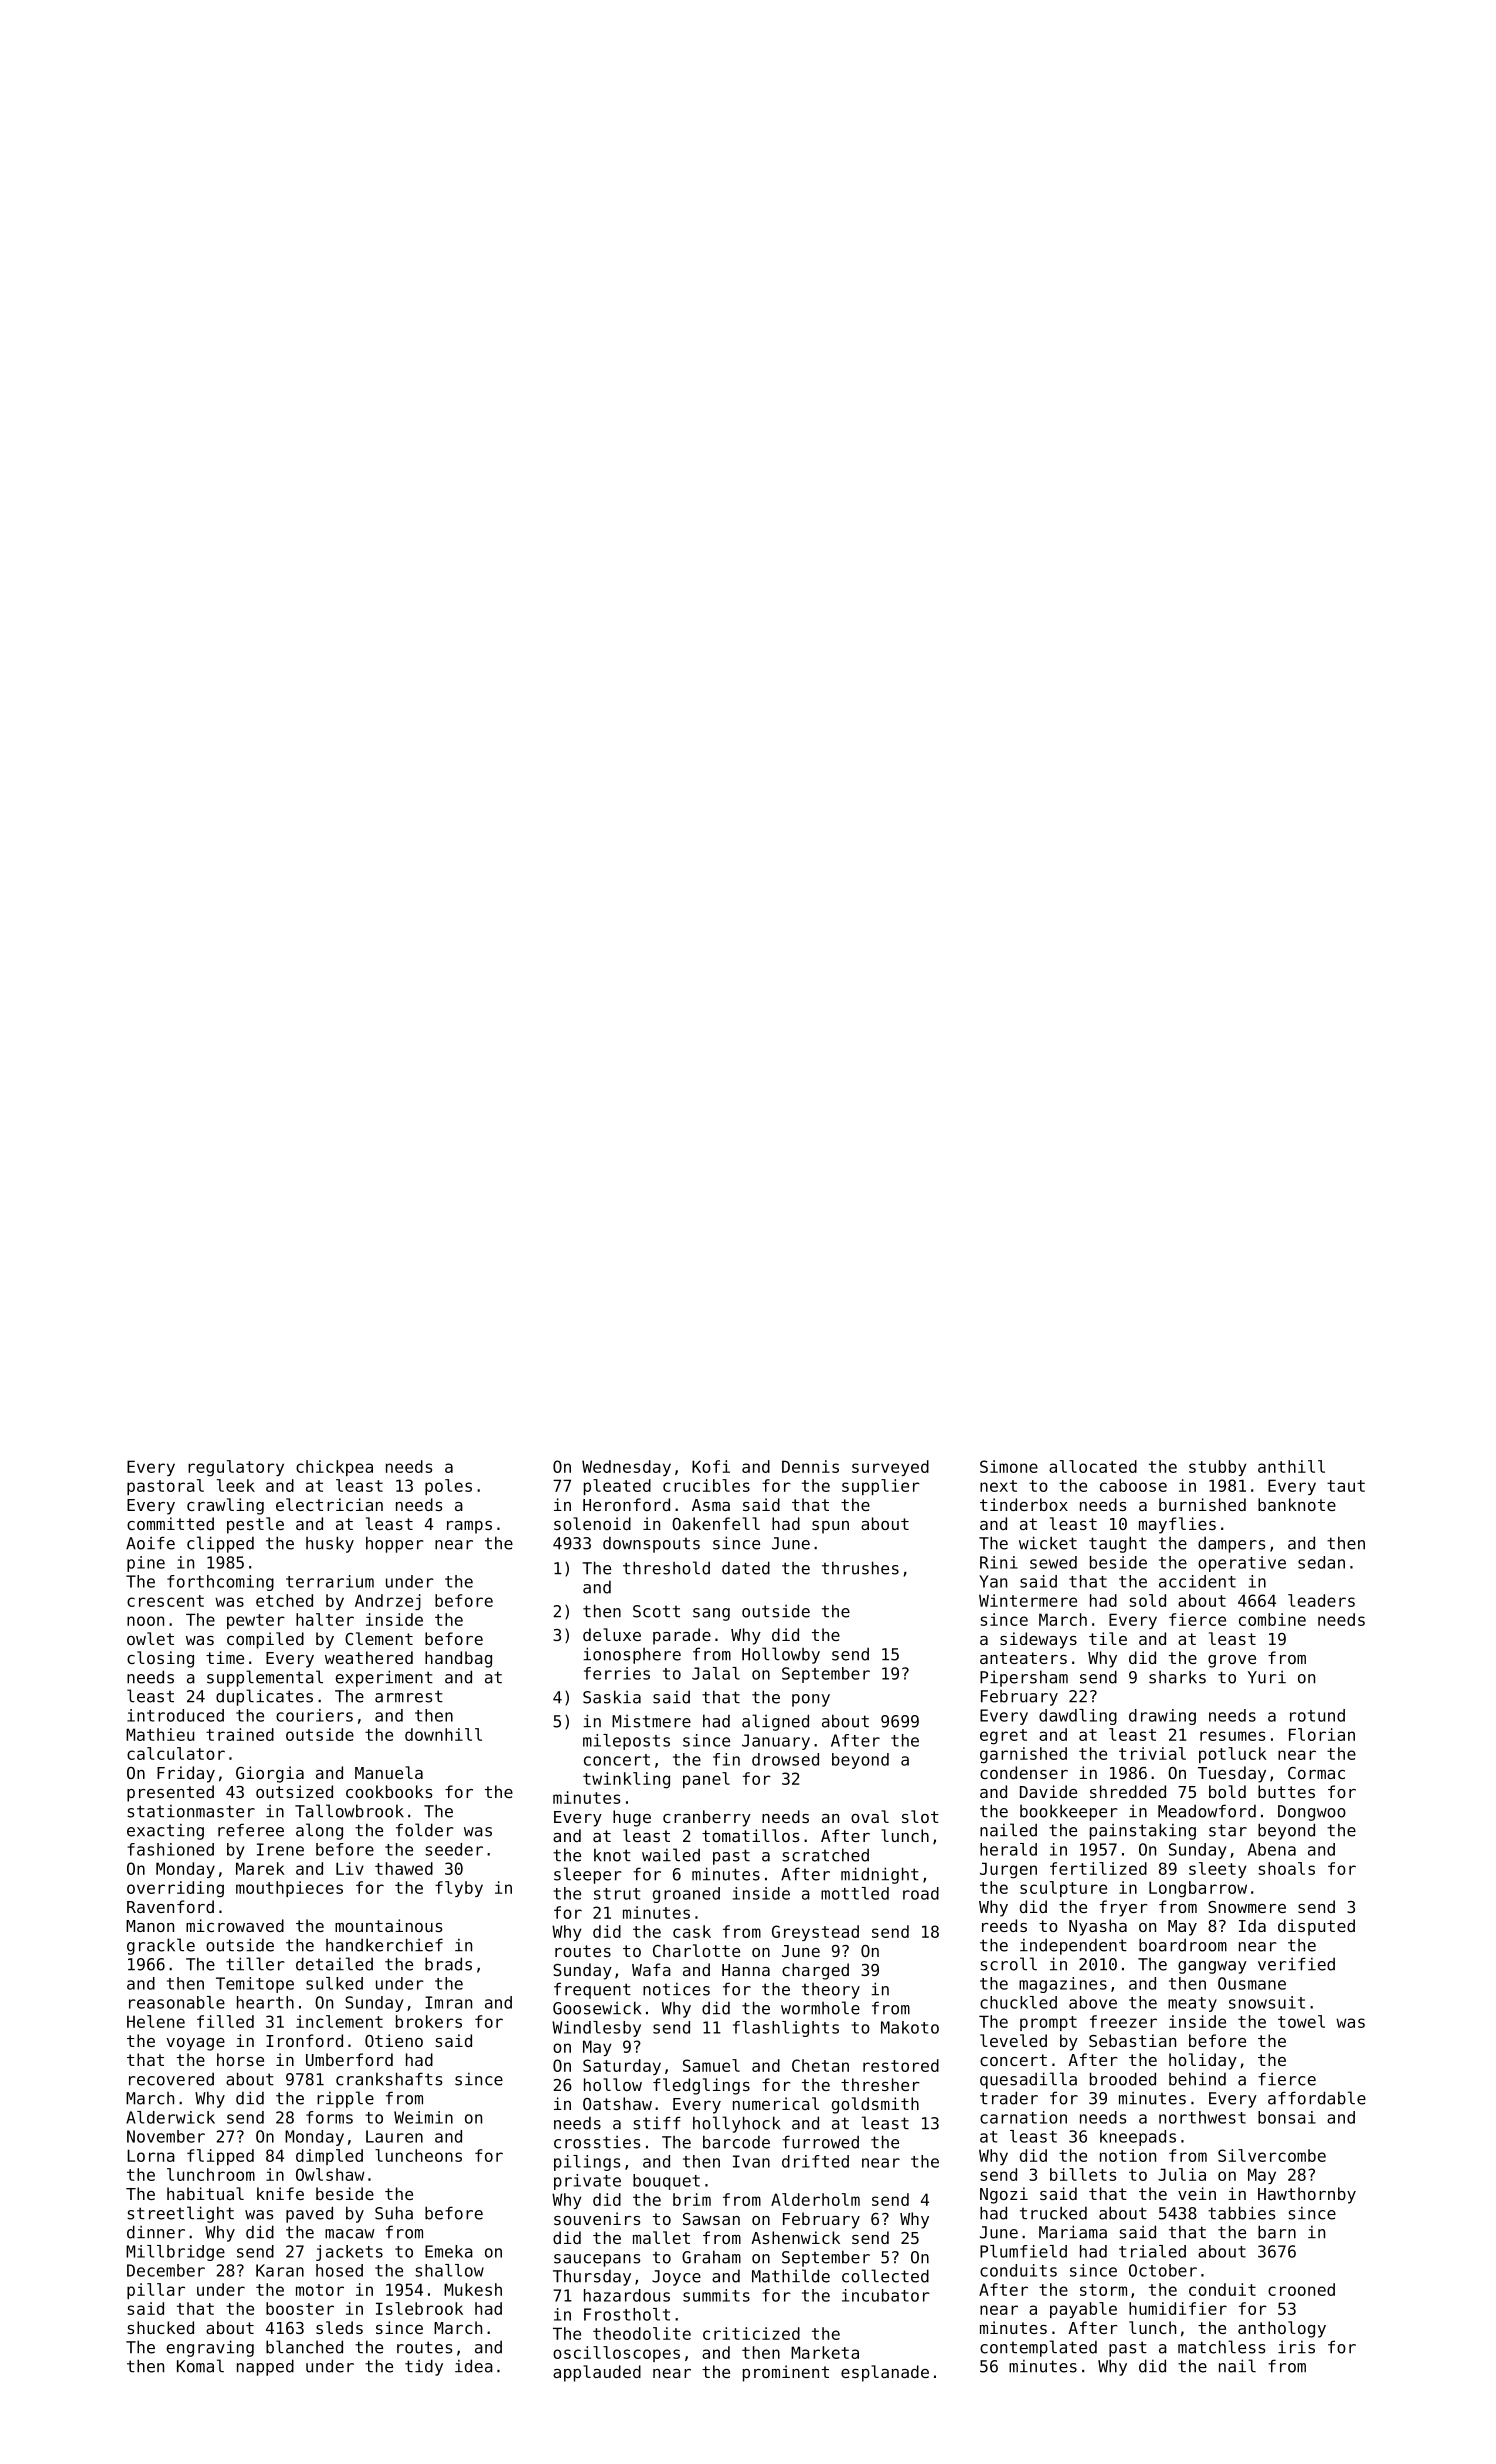 The image size is (1496, 2464). Describe the element at coordinates (785, 1759) in the image. I see `drowsed` at that location.
